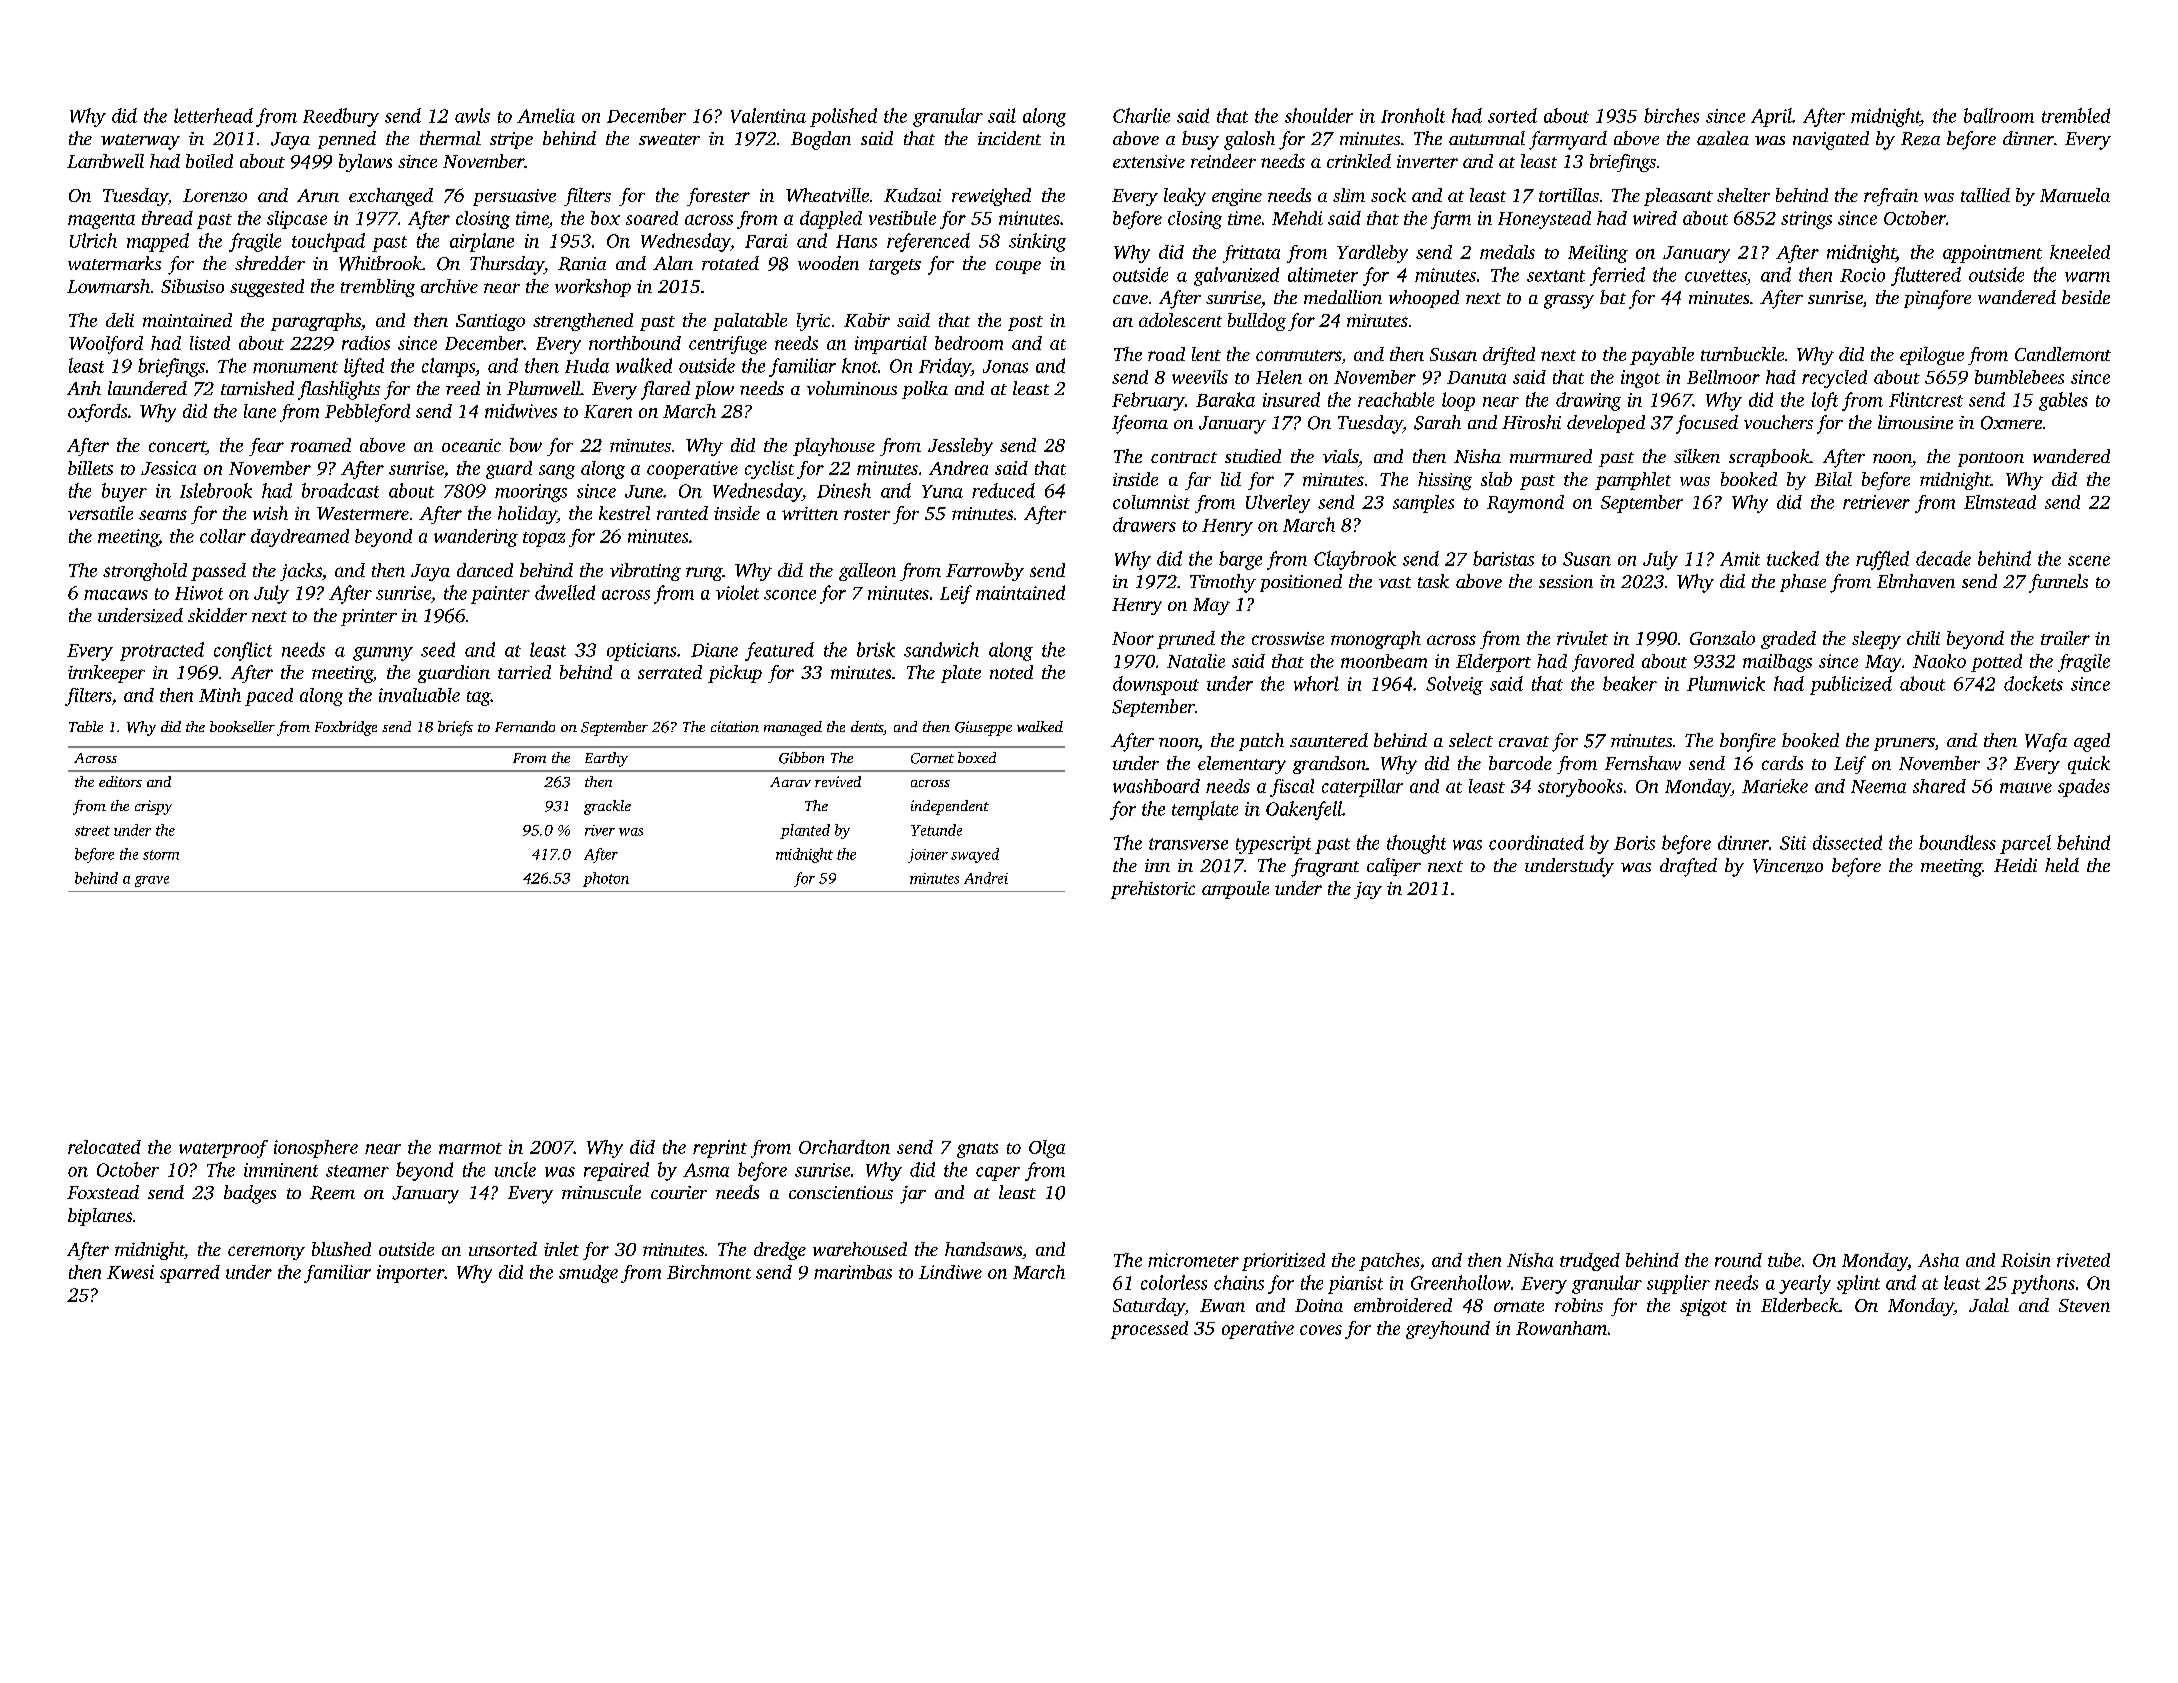 The image size is (2178, 1683). Describe the element at coordinates (2084, 1305) in the screenshot. I see `Steven` at that location.
